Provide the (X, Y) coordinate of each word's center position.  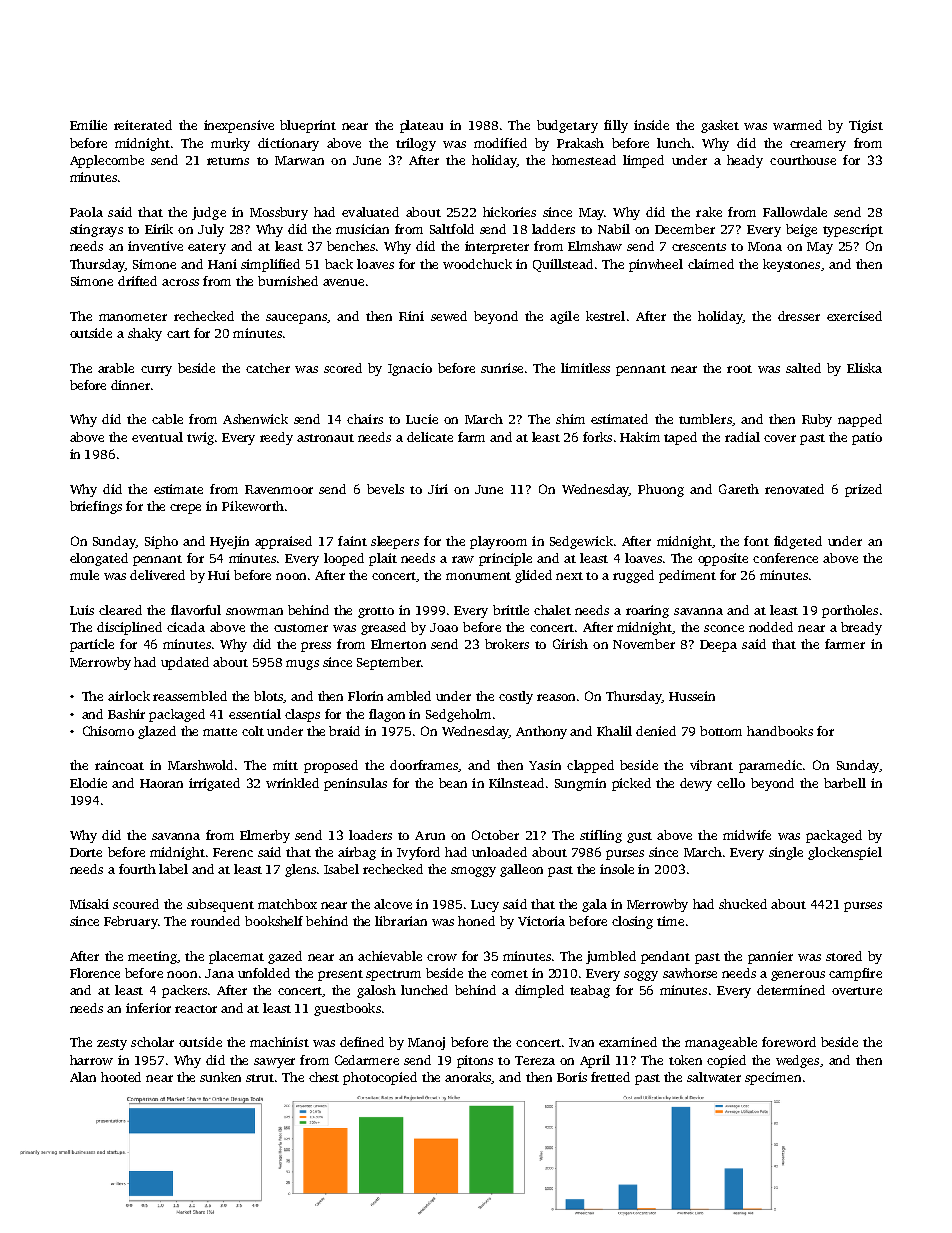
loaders (370, 835)
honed (476, 921)
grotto (376, 612)
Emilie (88, 125)
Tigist (866, 126)
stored (844, 956)
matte (220, 732)
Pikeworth (253, 506)
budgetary (567, 126)
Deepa (718, 646)
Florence (95, 973)
